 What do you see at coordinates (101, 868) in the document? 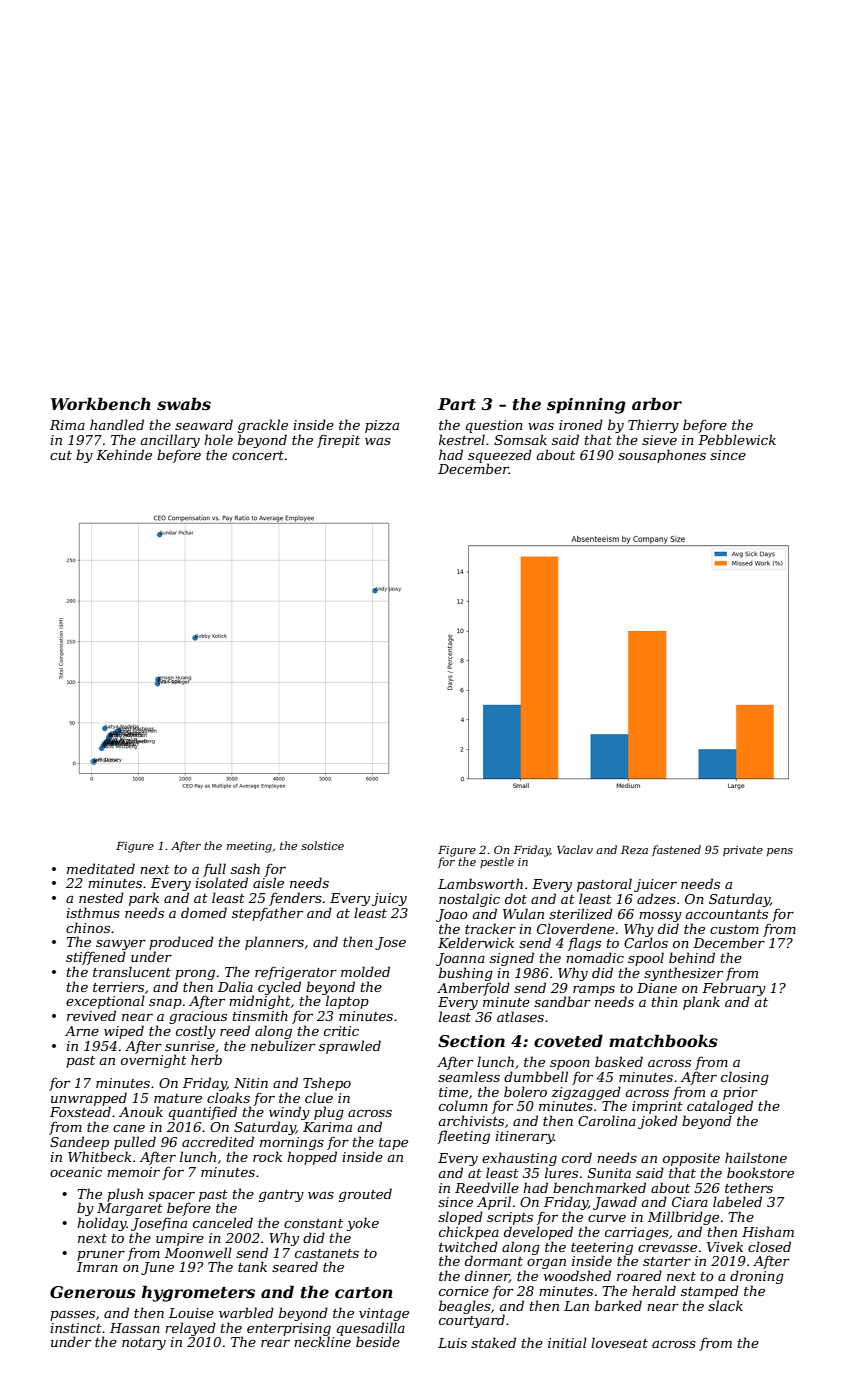
I see `meditated` at bounding box center [101, 868].
